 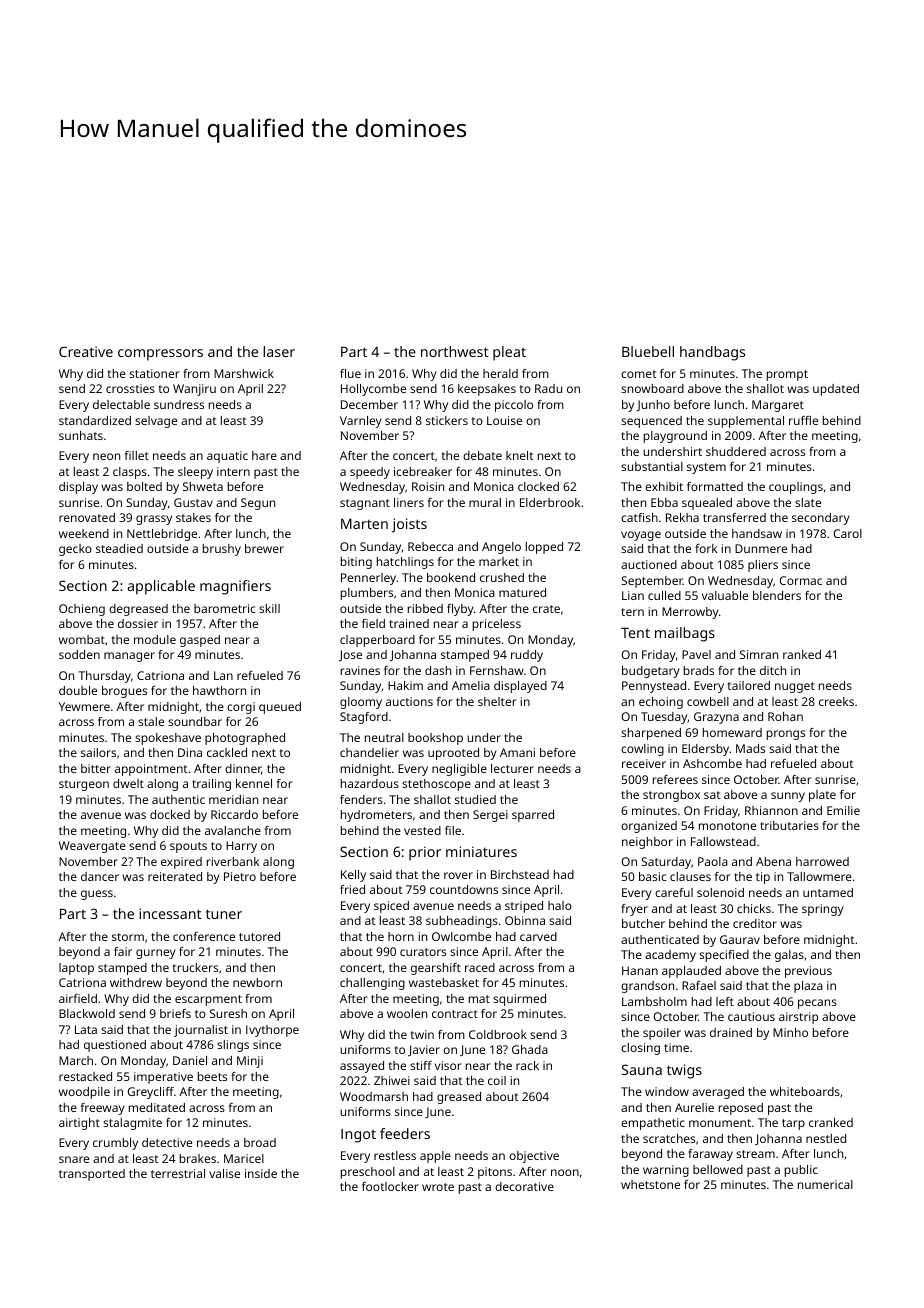 What do you see at coordinates (669, 1138) in the image?
I see `scratches` at bounding box center [669, 1138].
